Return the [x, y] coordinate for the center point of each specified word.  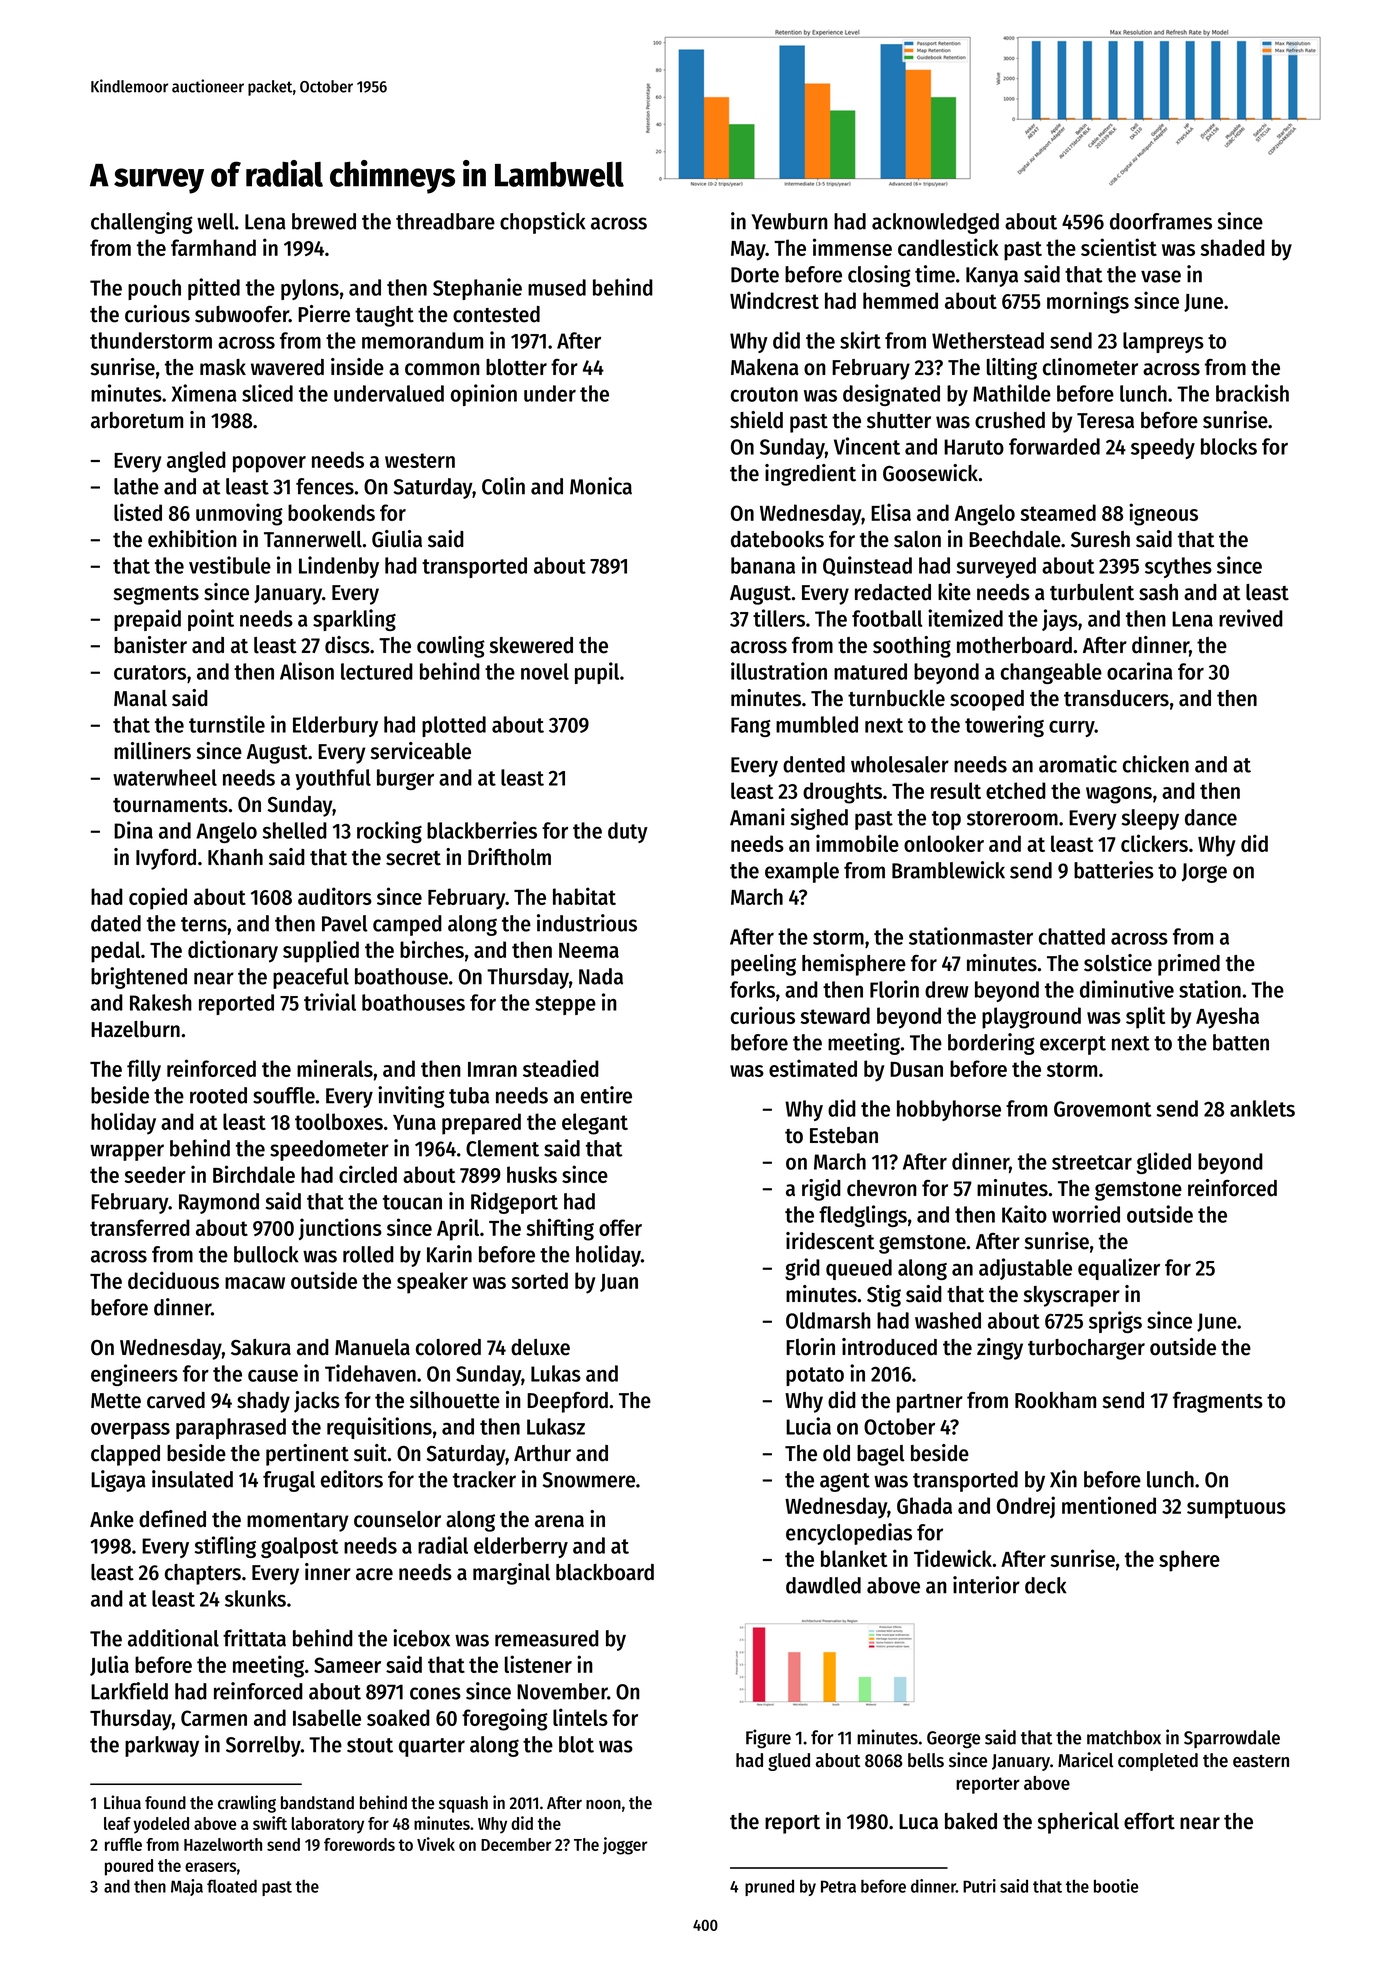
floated [232, 1886]
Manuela [372, 1347]
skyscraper [1072, 1296]
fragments [1218, 1402]
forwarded [1054, 446]
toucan [412, 1202]
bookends [331, 512]
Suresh [1100, 539]
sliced [267, 393]
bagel [881, 1455]
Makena [765, 367]
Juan [619, 1283]
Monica [601, 486]
